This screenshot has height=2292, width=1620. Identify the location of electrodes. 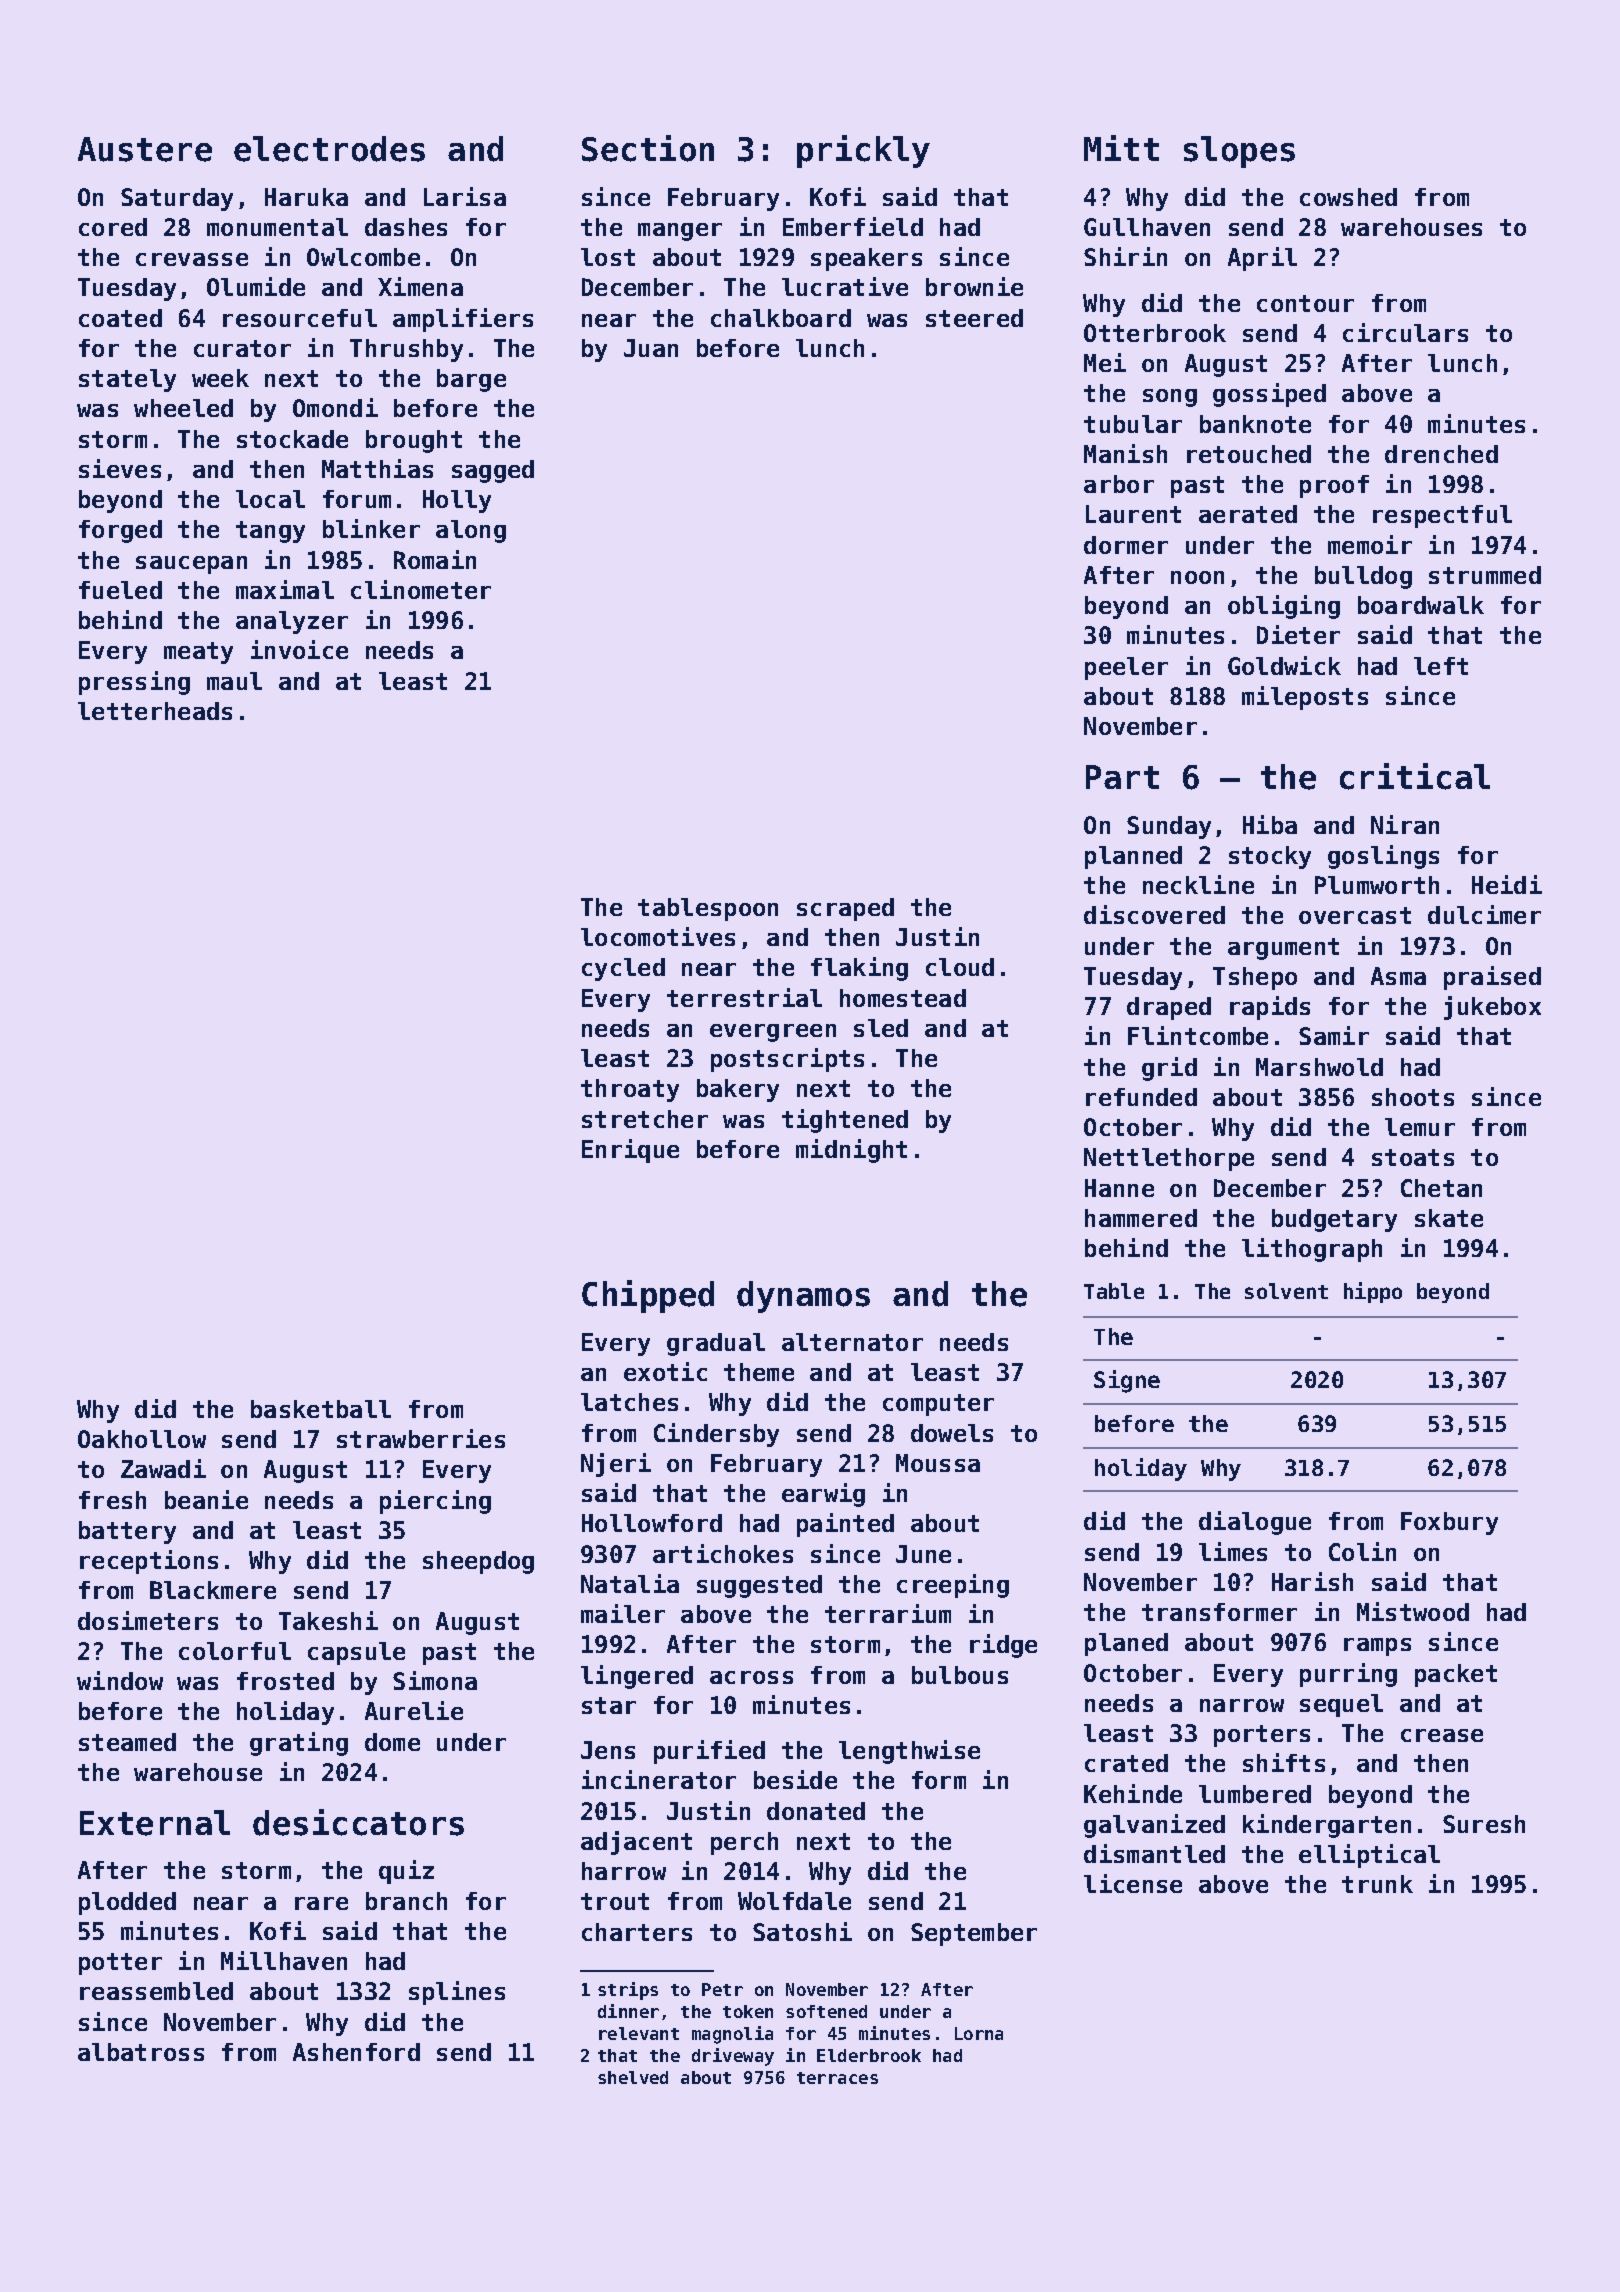
(329, 149).
